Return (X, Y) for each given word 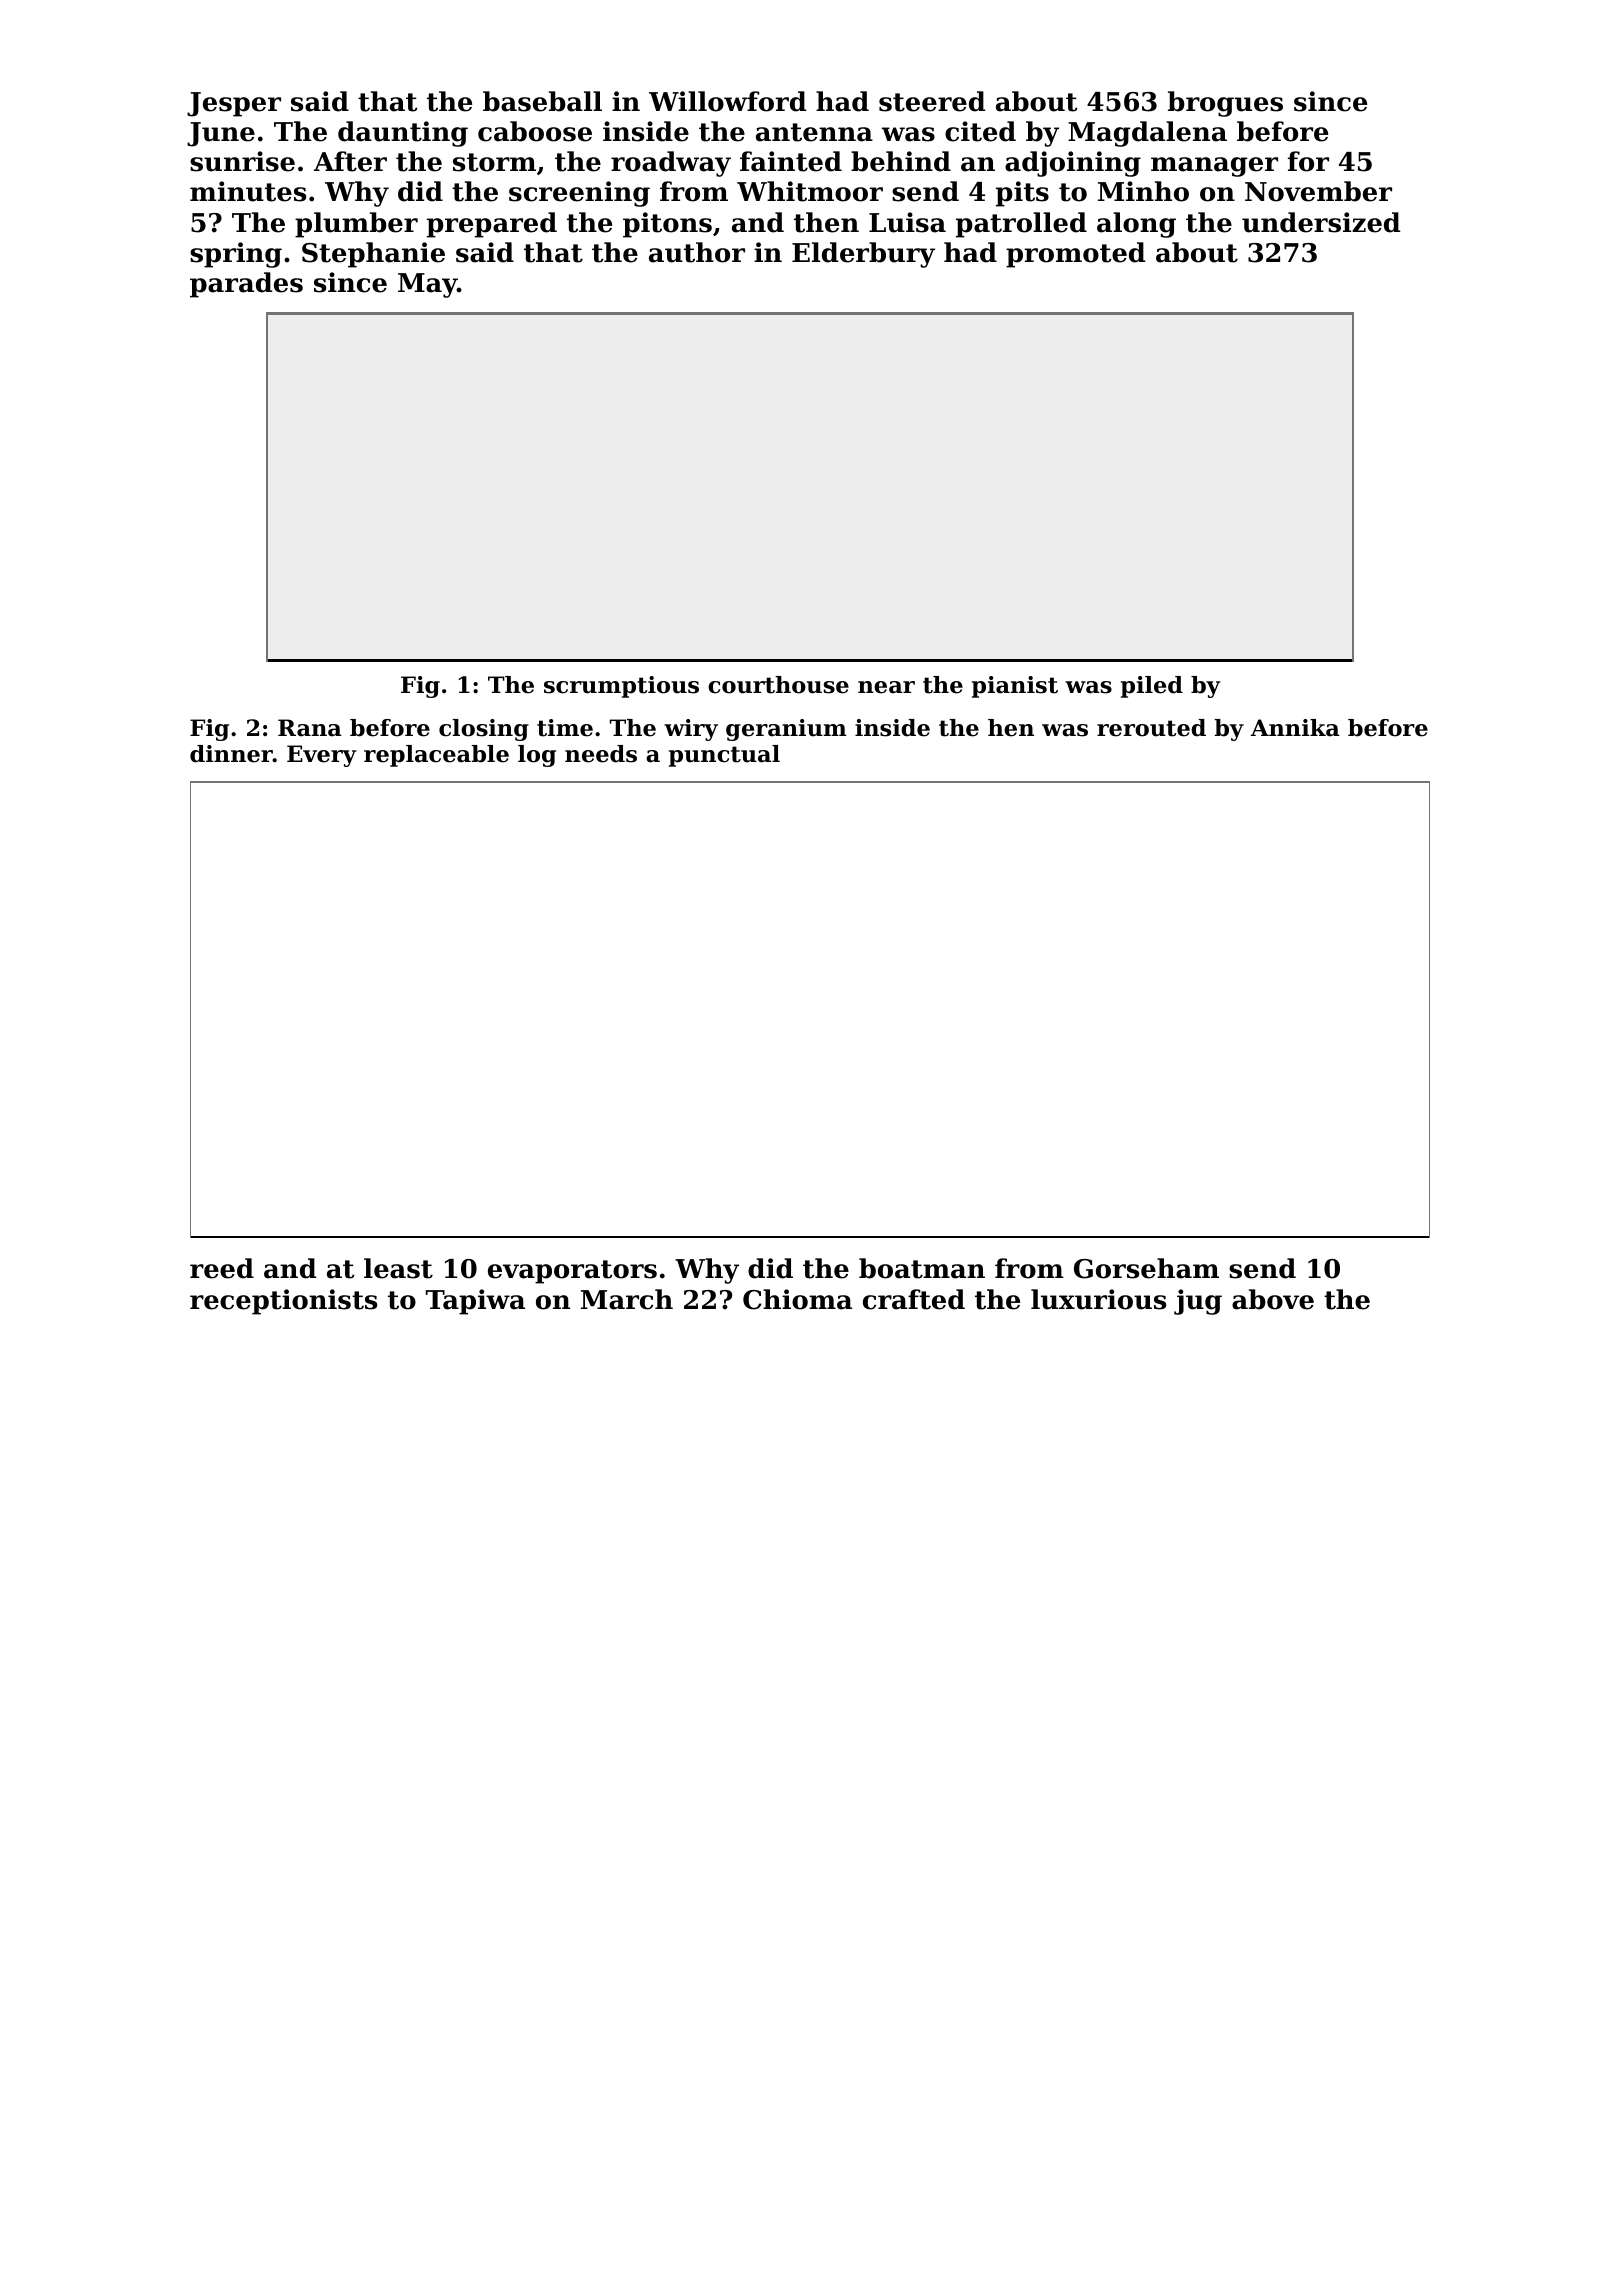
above (1273, 1299)
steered (932, 101)
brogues (1225, 104)
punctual (724, 756)
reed (222, 1268)
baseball (542, 101)
